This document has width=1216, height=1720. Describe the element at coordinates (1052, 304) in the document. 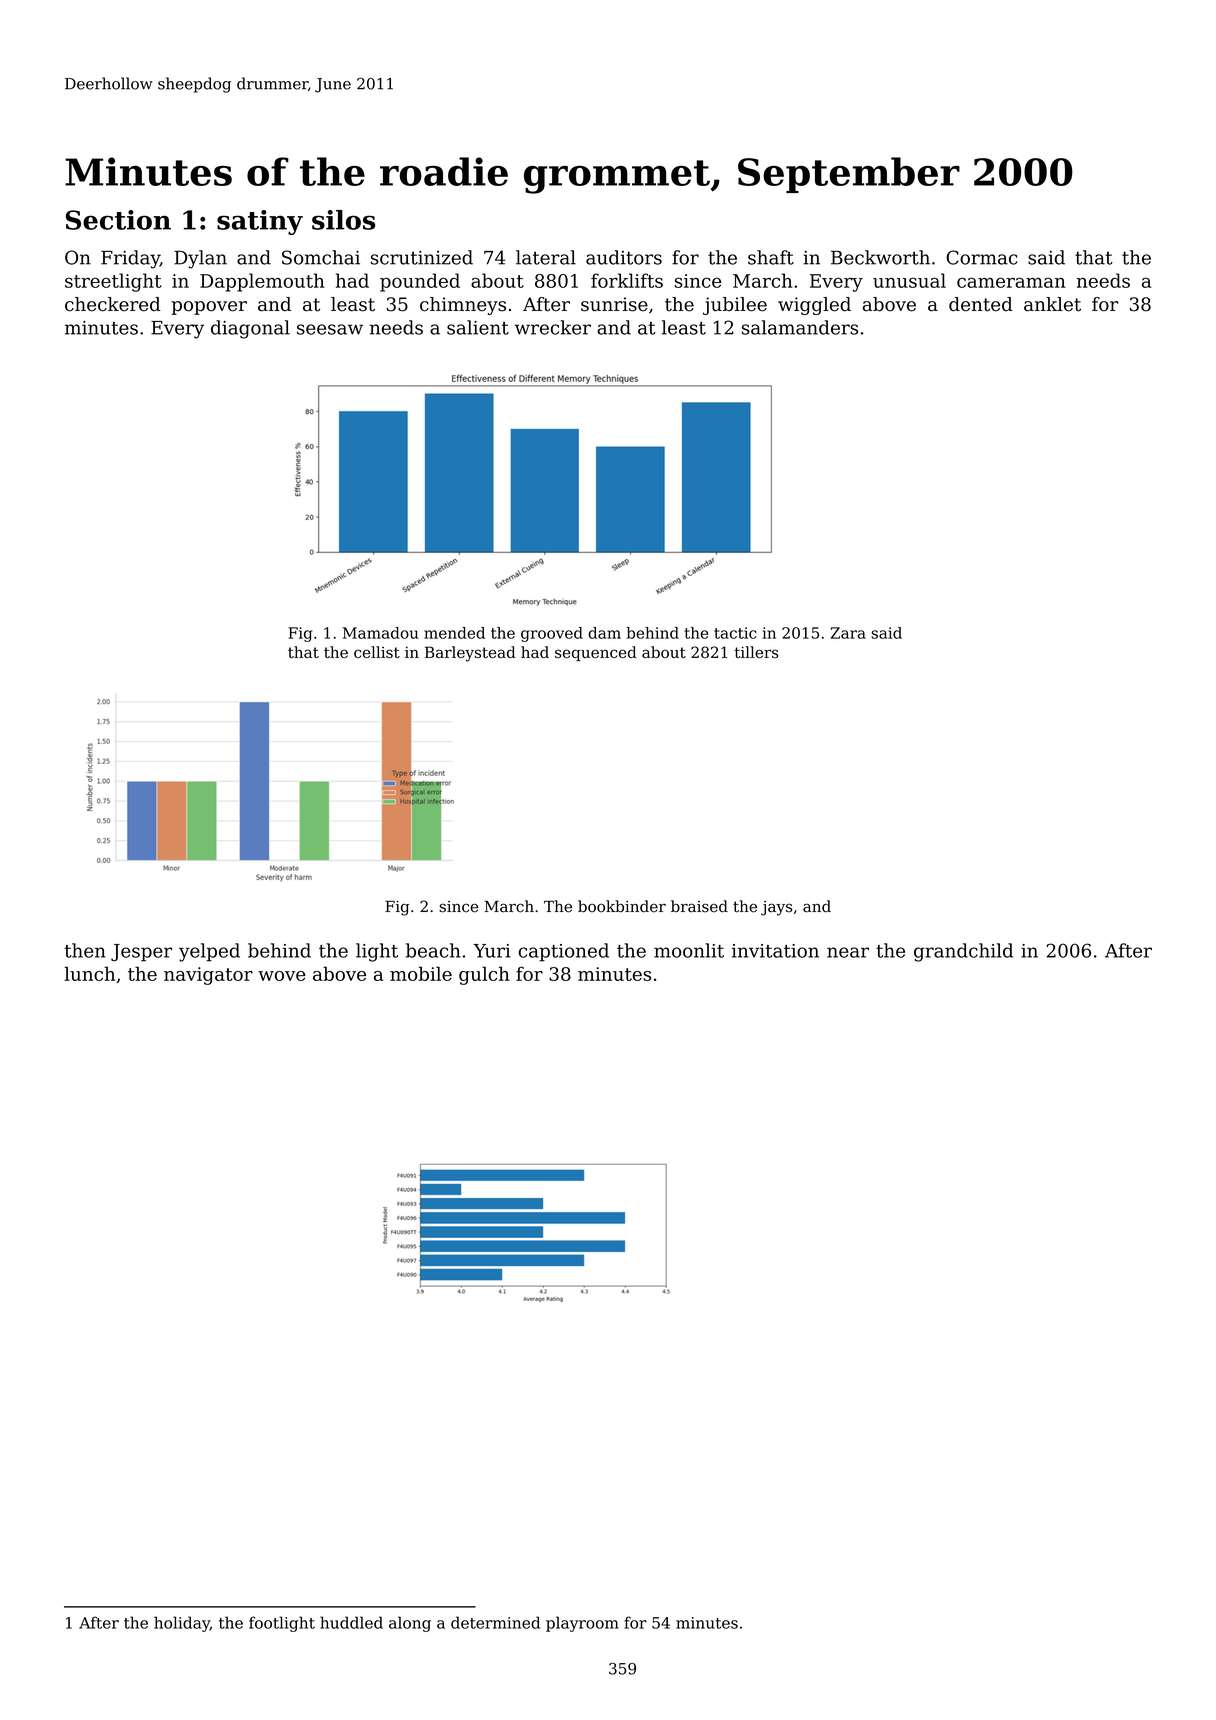

I see `anklet` at that location.
